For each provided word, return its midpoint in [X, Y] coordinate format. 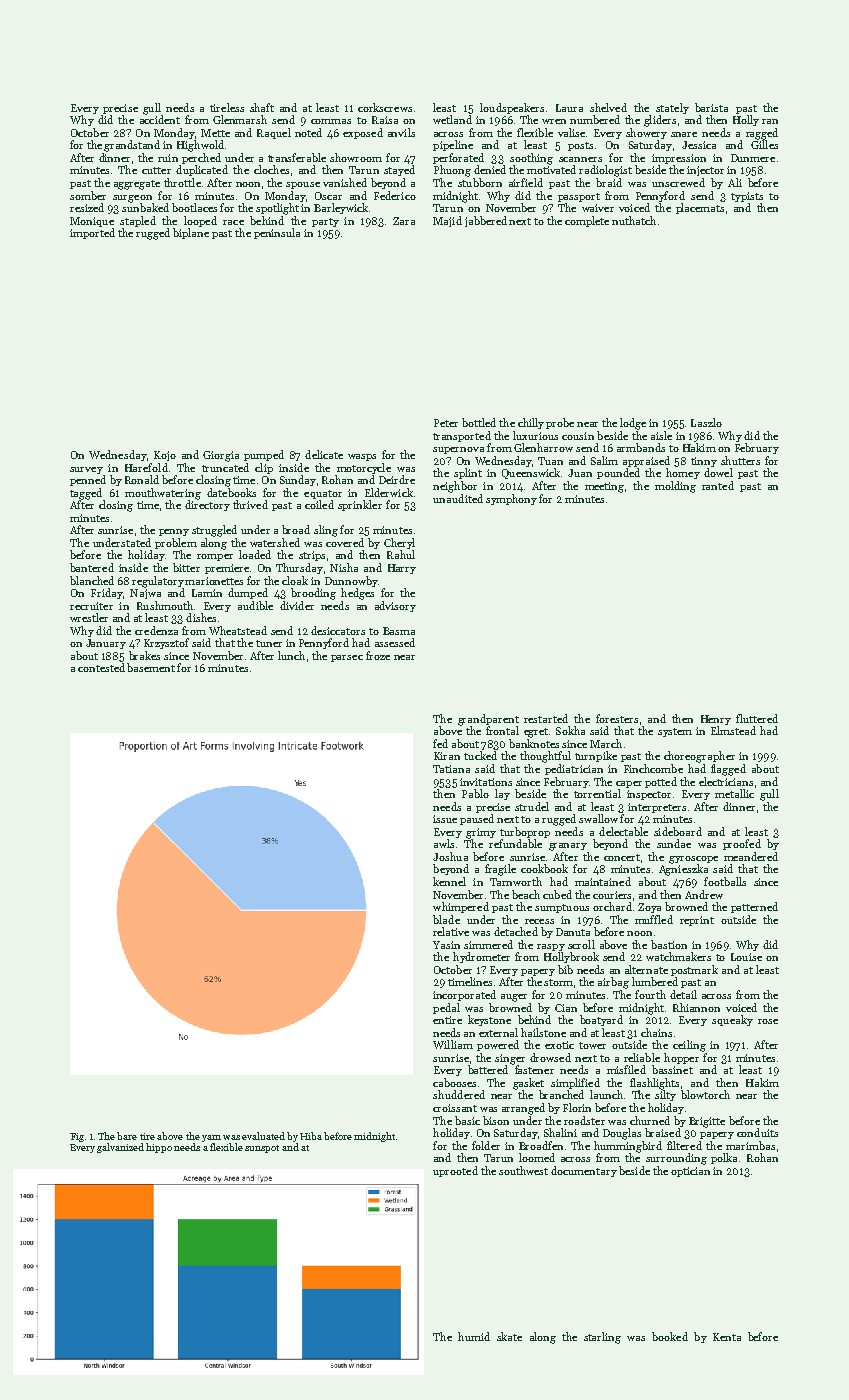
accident [160, 119]
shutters [740, 460]
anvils [401, 132]
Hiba [311, 1136]
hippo [159, 1148]
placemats [700, 208]
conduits [757, 1132]
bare [127, 1136]
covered [345, 542]
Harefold [146, 467]
